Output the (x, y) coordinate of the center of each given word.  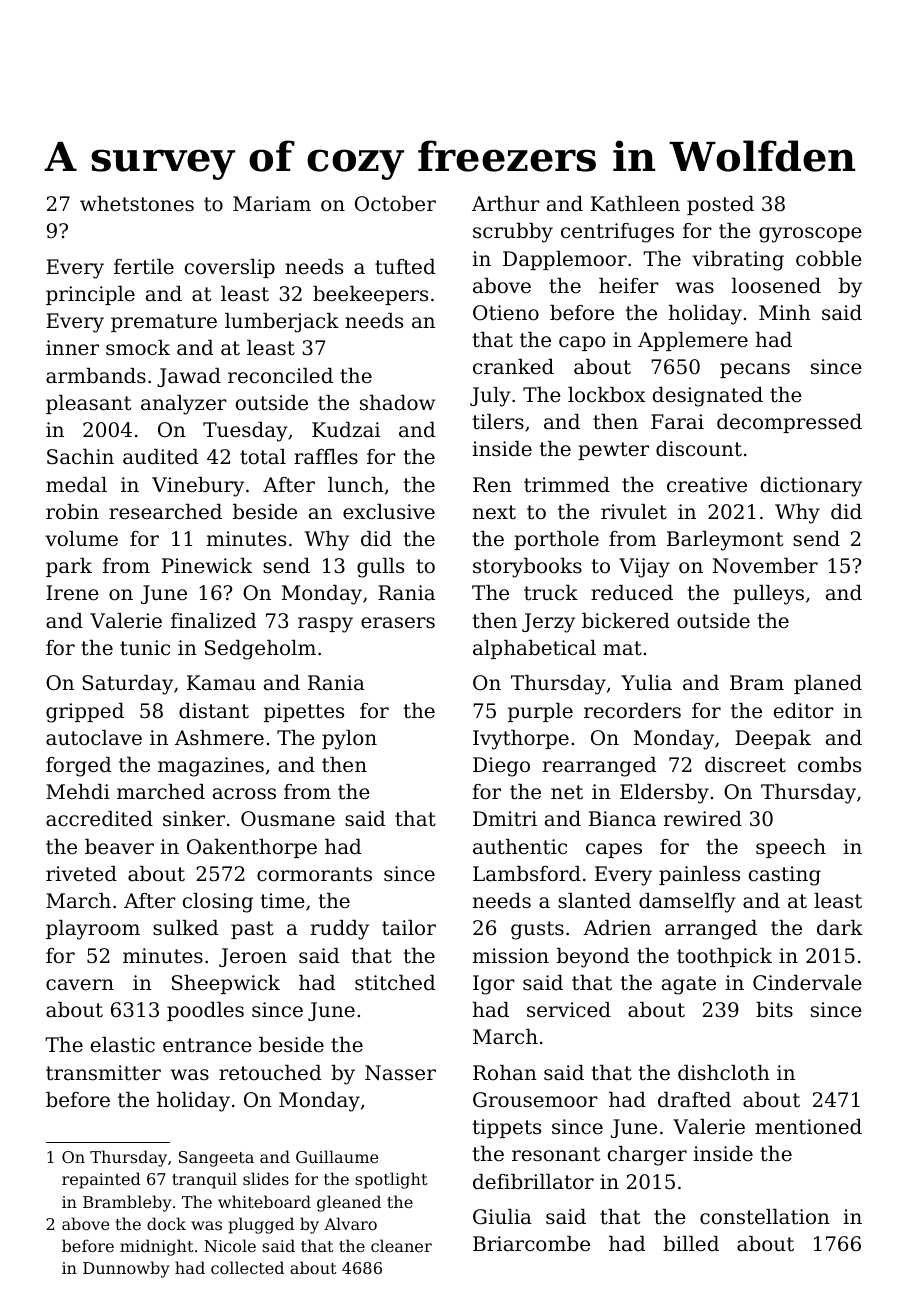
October (395, 204)
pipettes (304, 712)
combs (829, 765)
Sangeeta (216, 1159)
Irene (72, 593)
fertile (144, 267)
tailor (409, 928)
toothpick (724, 957)
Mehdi (78, 791)
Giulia (502, 1217)
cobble (829, 259)
